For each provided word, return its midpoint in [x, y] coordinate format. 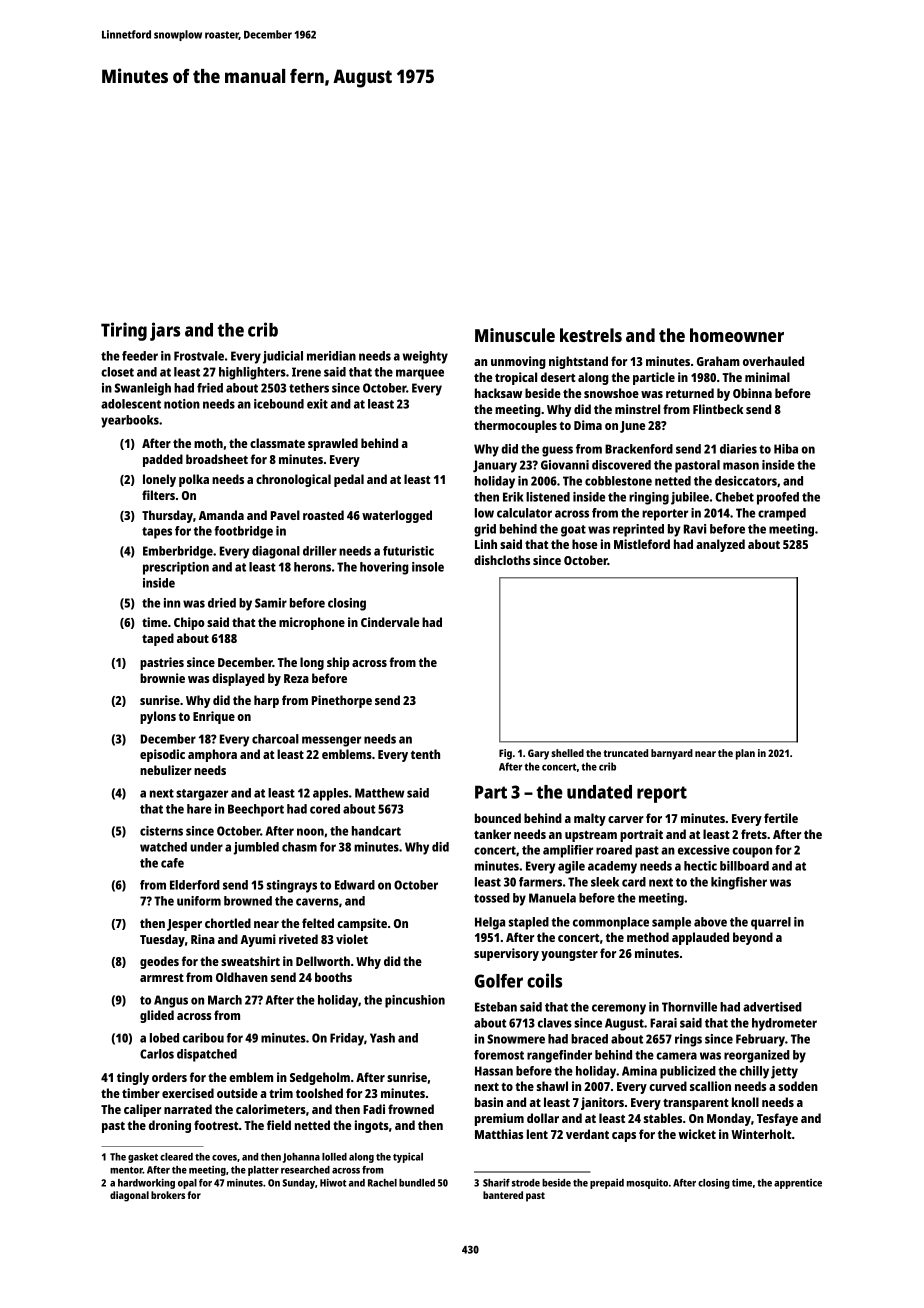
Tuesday [162, 940]
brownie [162, 678]
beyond [753, 938]
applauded [700, 938]
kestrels [591, 335]
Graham [718, 361]
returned [690, 393]
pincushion [415, 1001]
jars [165, 331]
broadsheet [217, 459]
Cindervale [390, 622]
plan [745, 754]
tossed [492, 898]
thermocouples [515, 426]
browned [248, 901]
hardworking [146, 1183]
